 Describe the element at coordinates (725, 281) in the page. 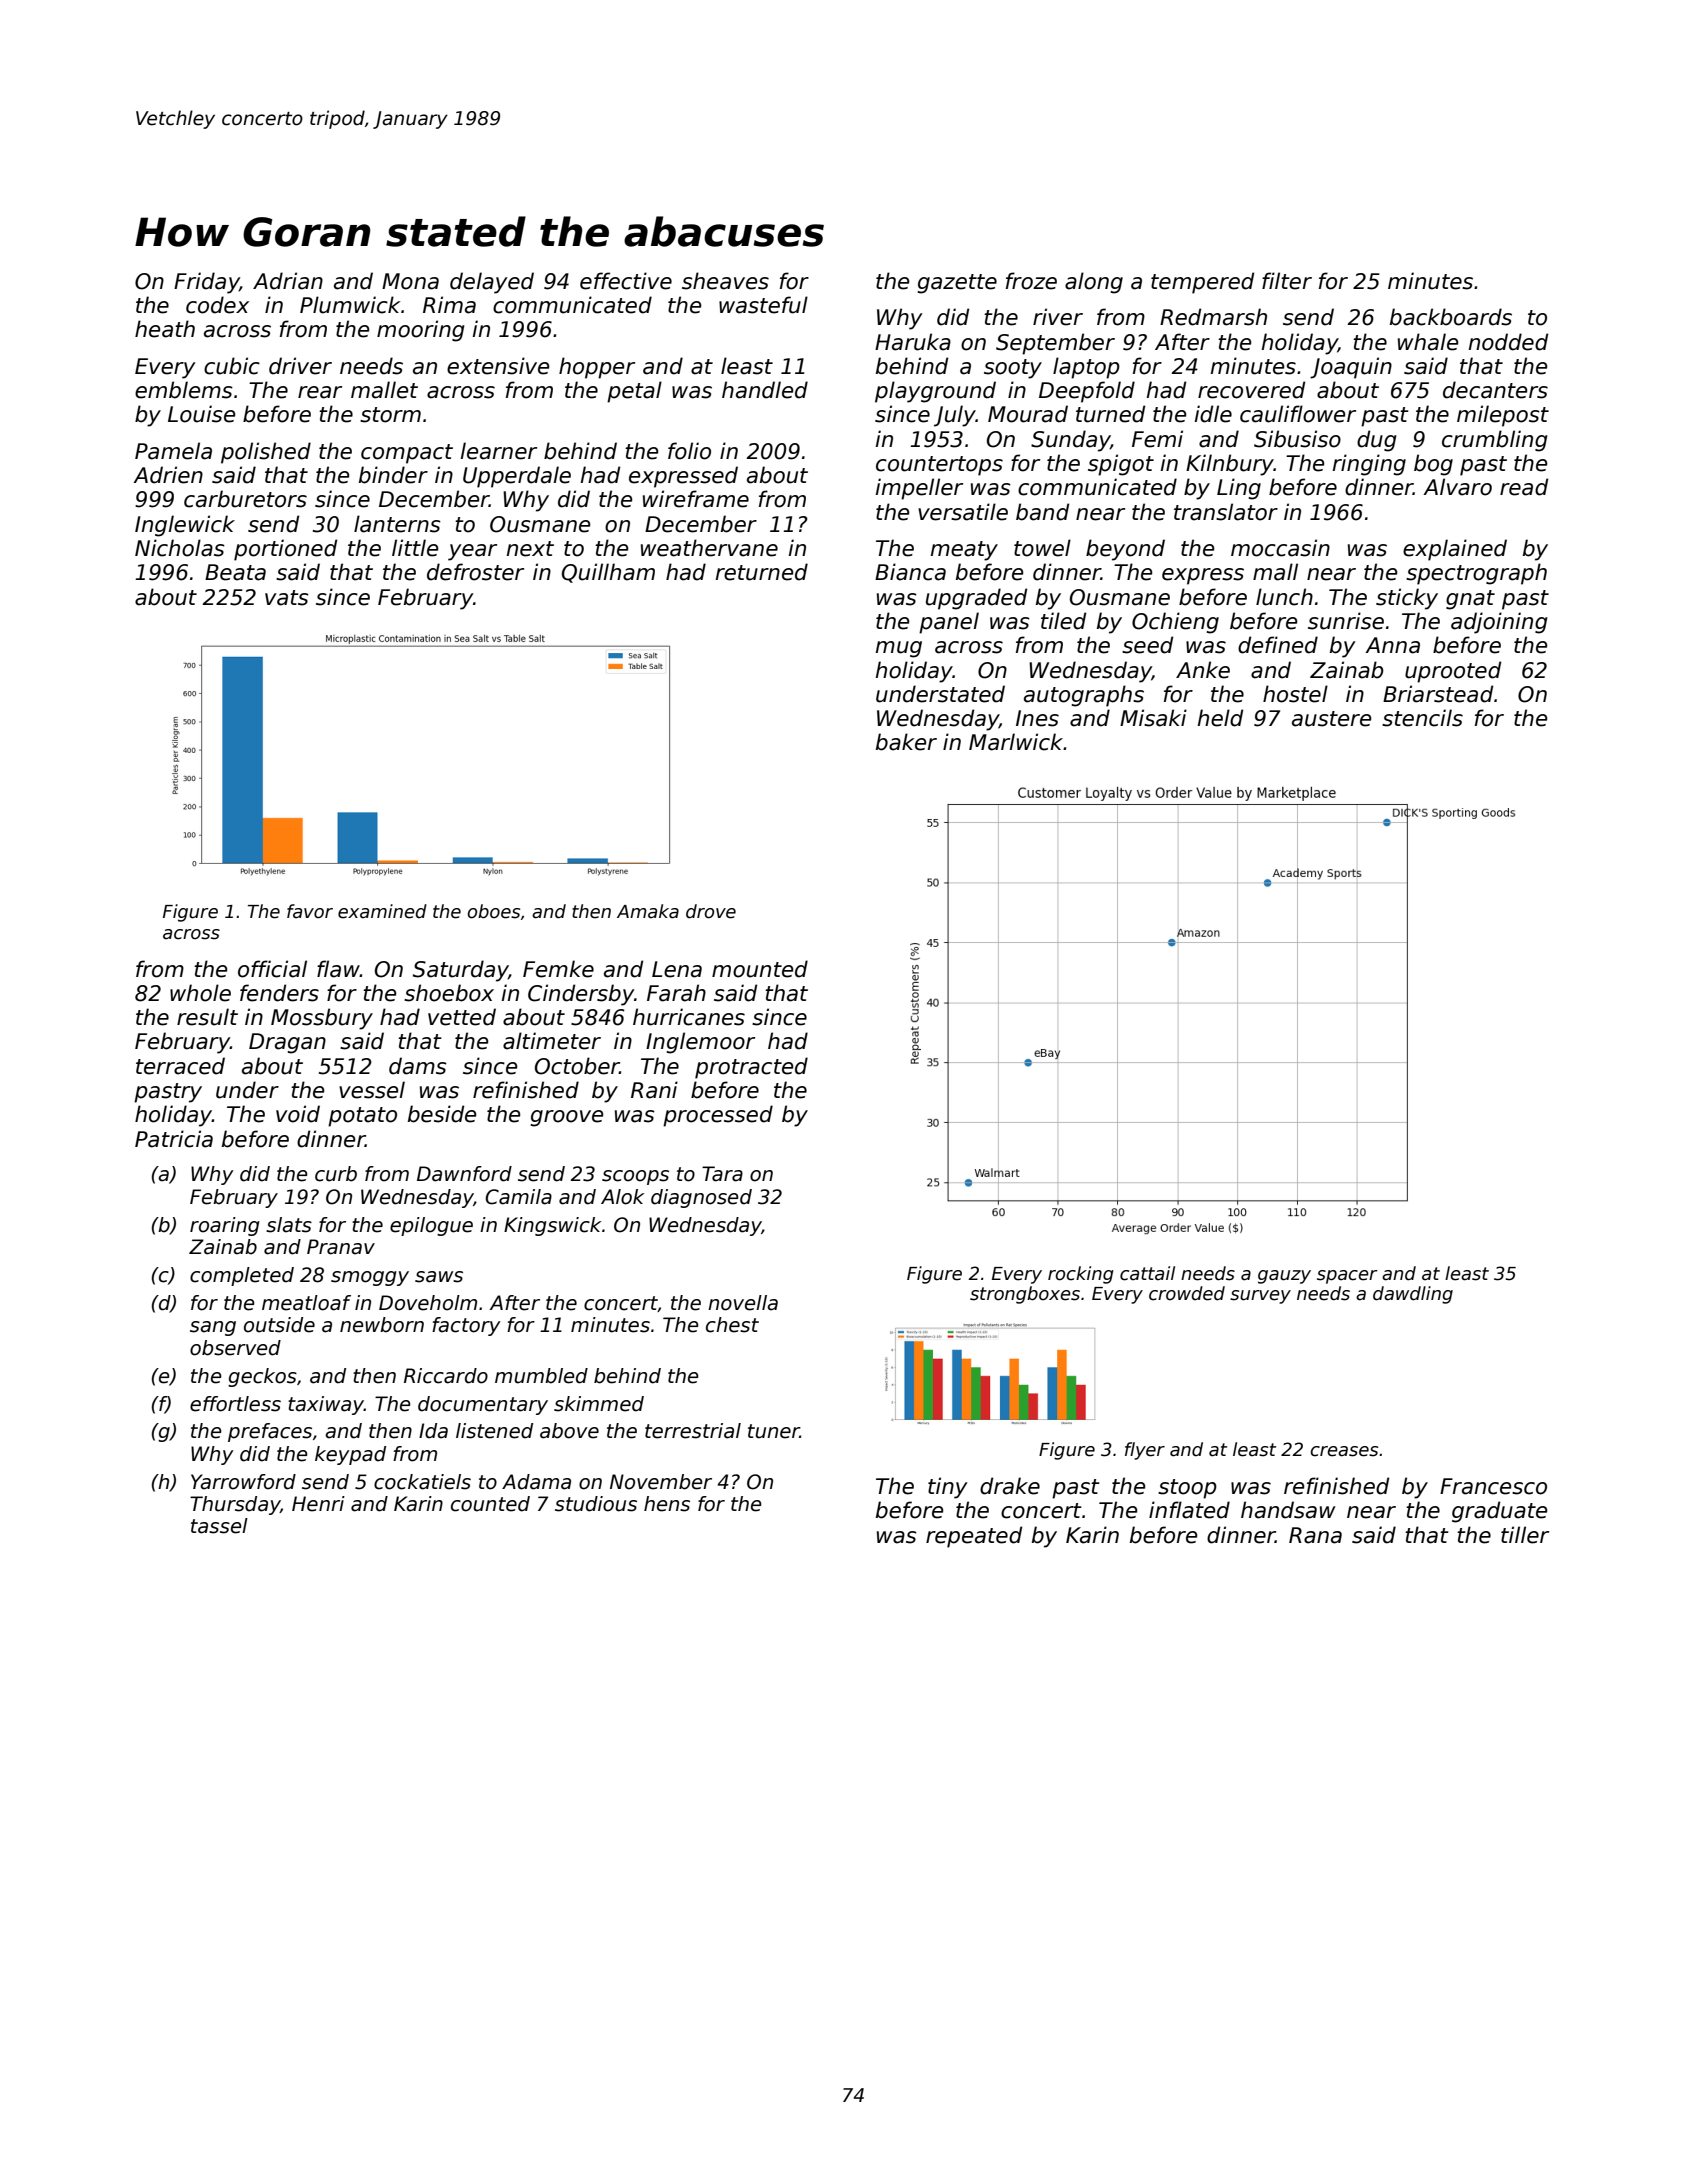

I see `sheaves` at that location.
